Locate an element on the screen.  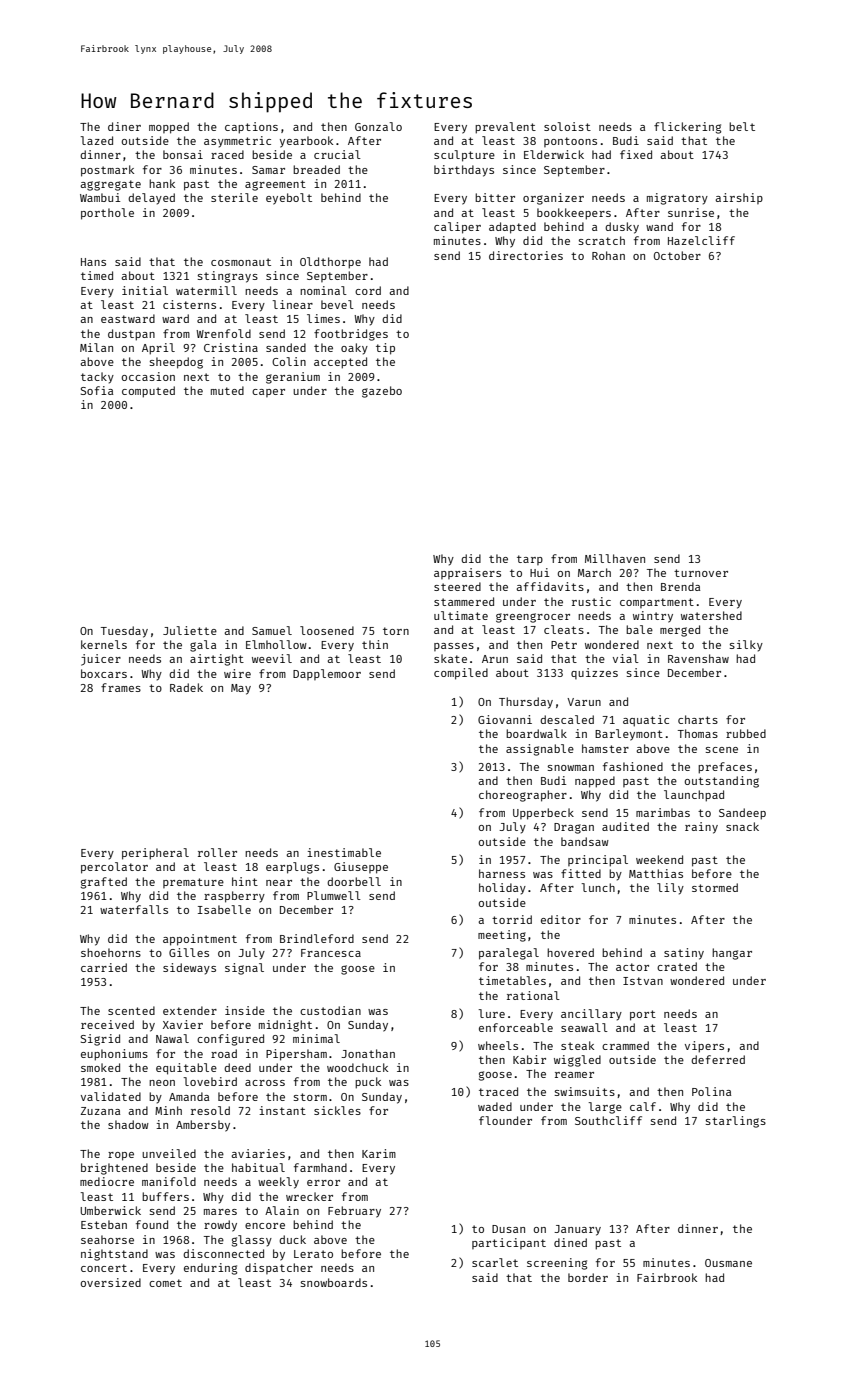
belt is located at coordinates (742, 126).
